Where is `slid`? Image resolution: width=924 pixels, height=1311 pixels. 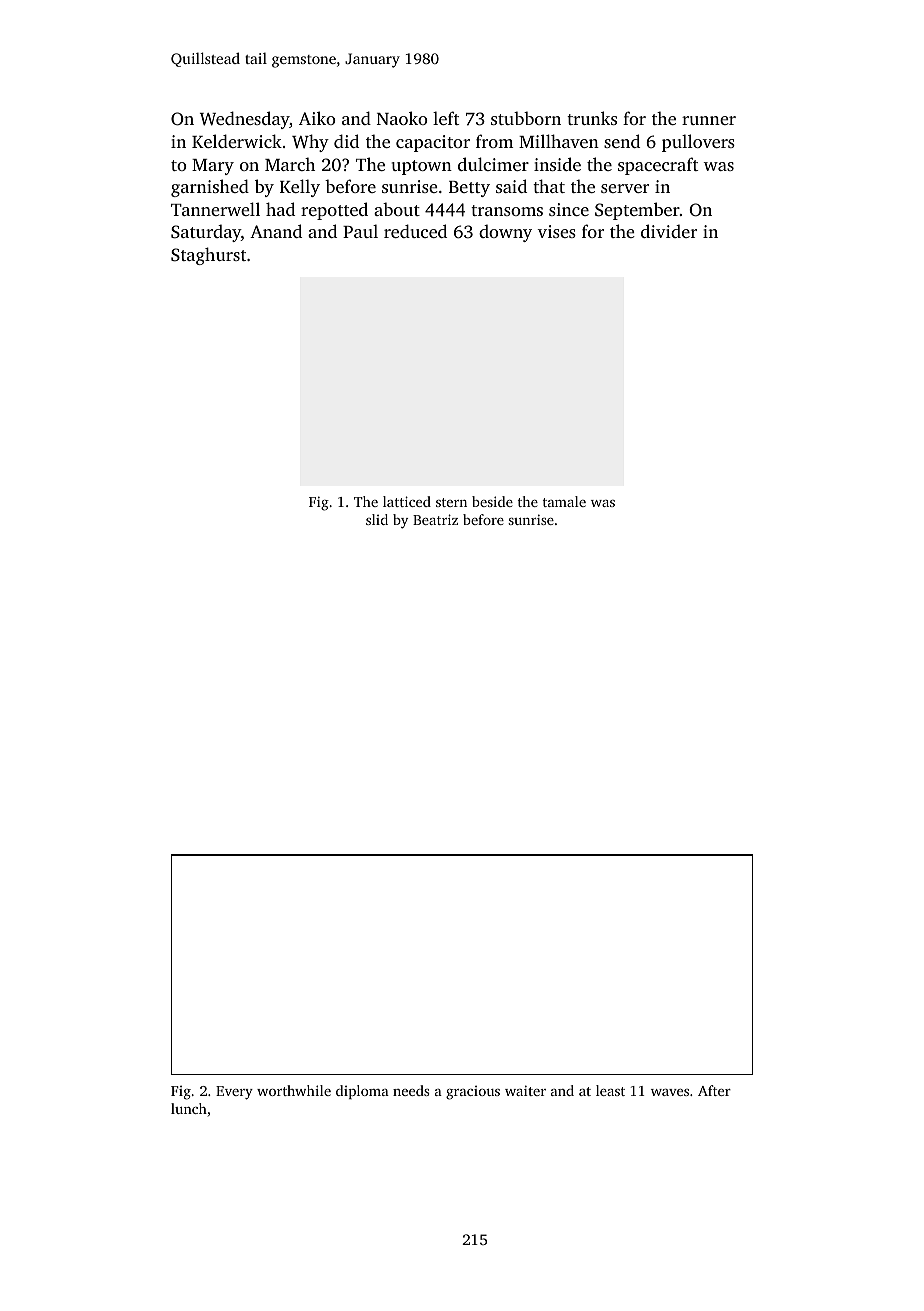 slid is located at coordinates (377, 519).
